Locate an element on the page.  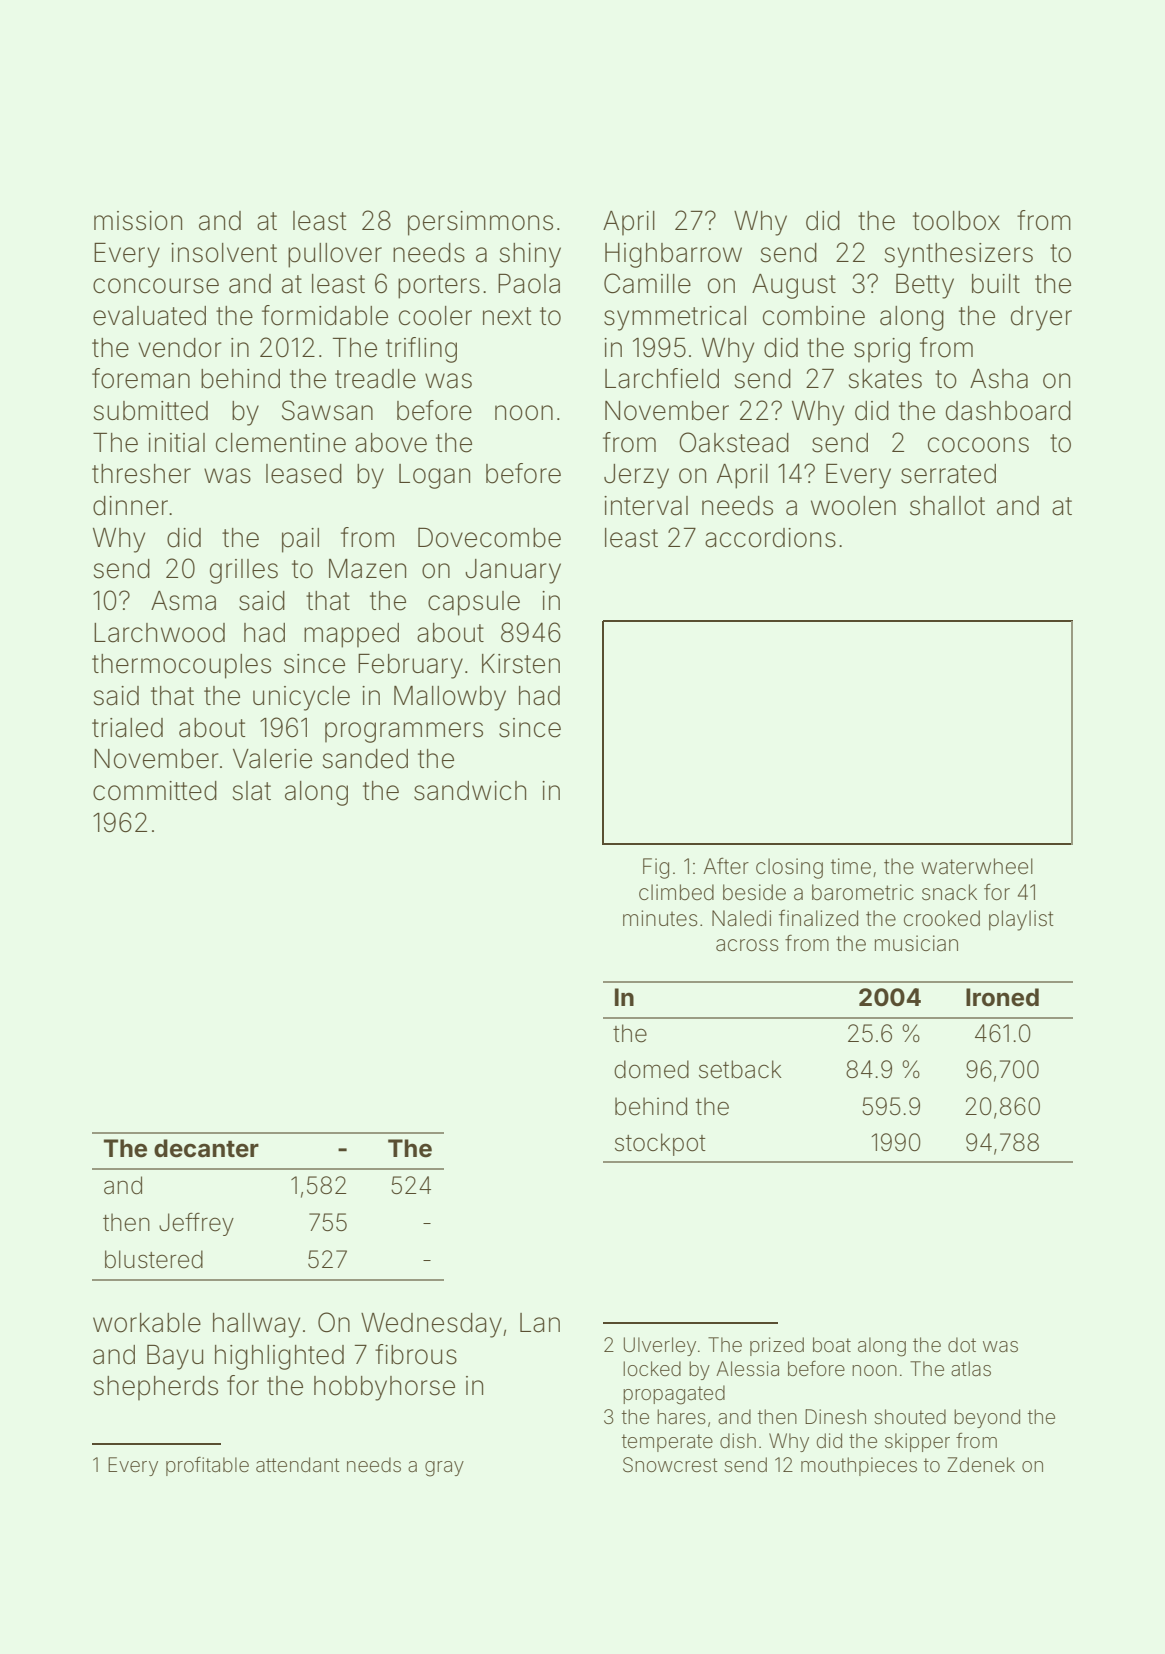
Larchwood is located at coordinates (159, 633).
